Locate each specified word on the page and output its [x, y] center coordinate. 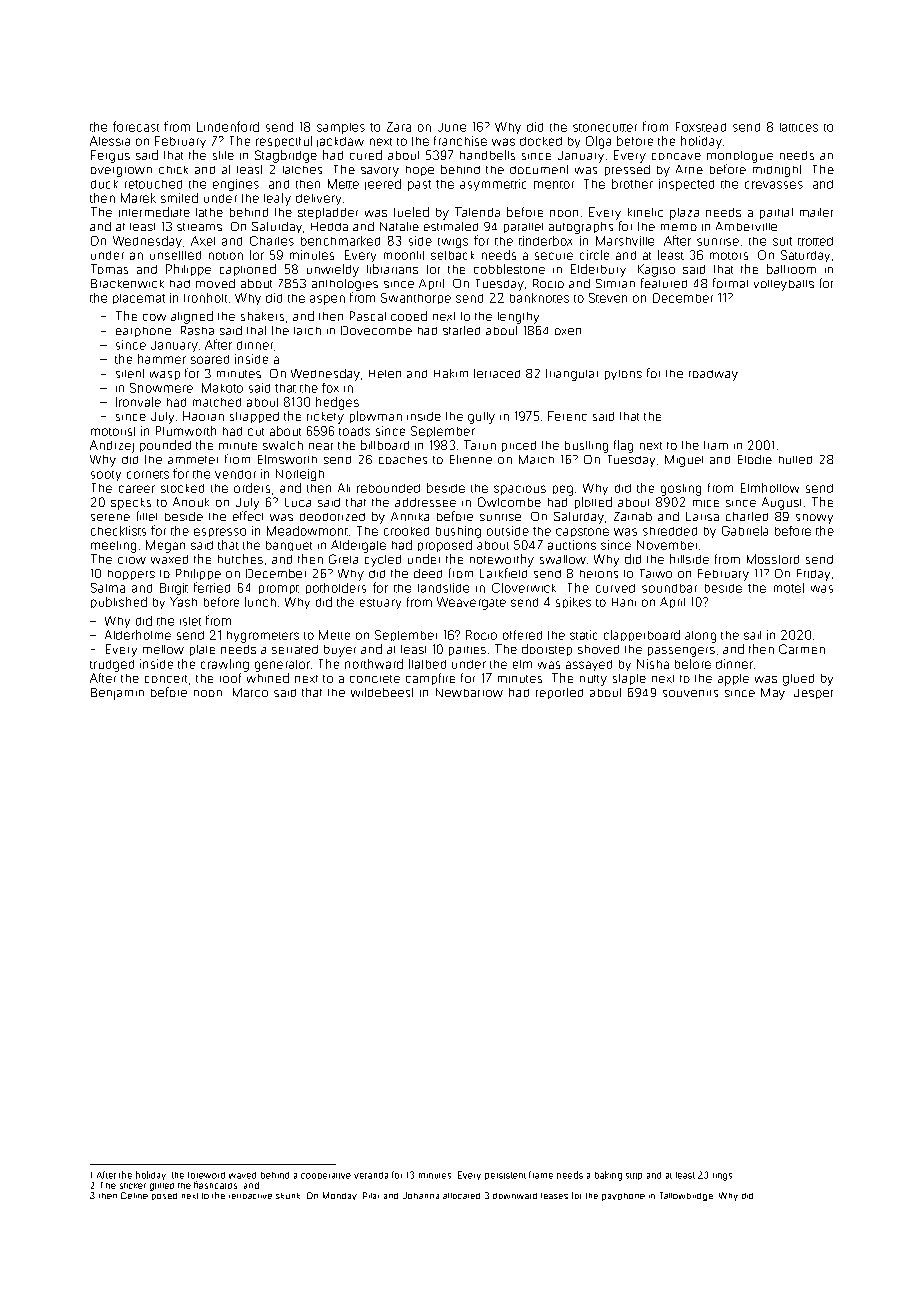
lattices [799, 127]
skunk [288, 1196]
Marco [250, 692]
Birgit [174, 589]
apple [733, 680]
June [452, 127]
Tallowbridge [686, 1196]
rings [722, 1177]
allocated [461, 1196]
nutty [593, 680]
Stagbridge [286, 156]
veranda [371, 1175]
